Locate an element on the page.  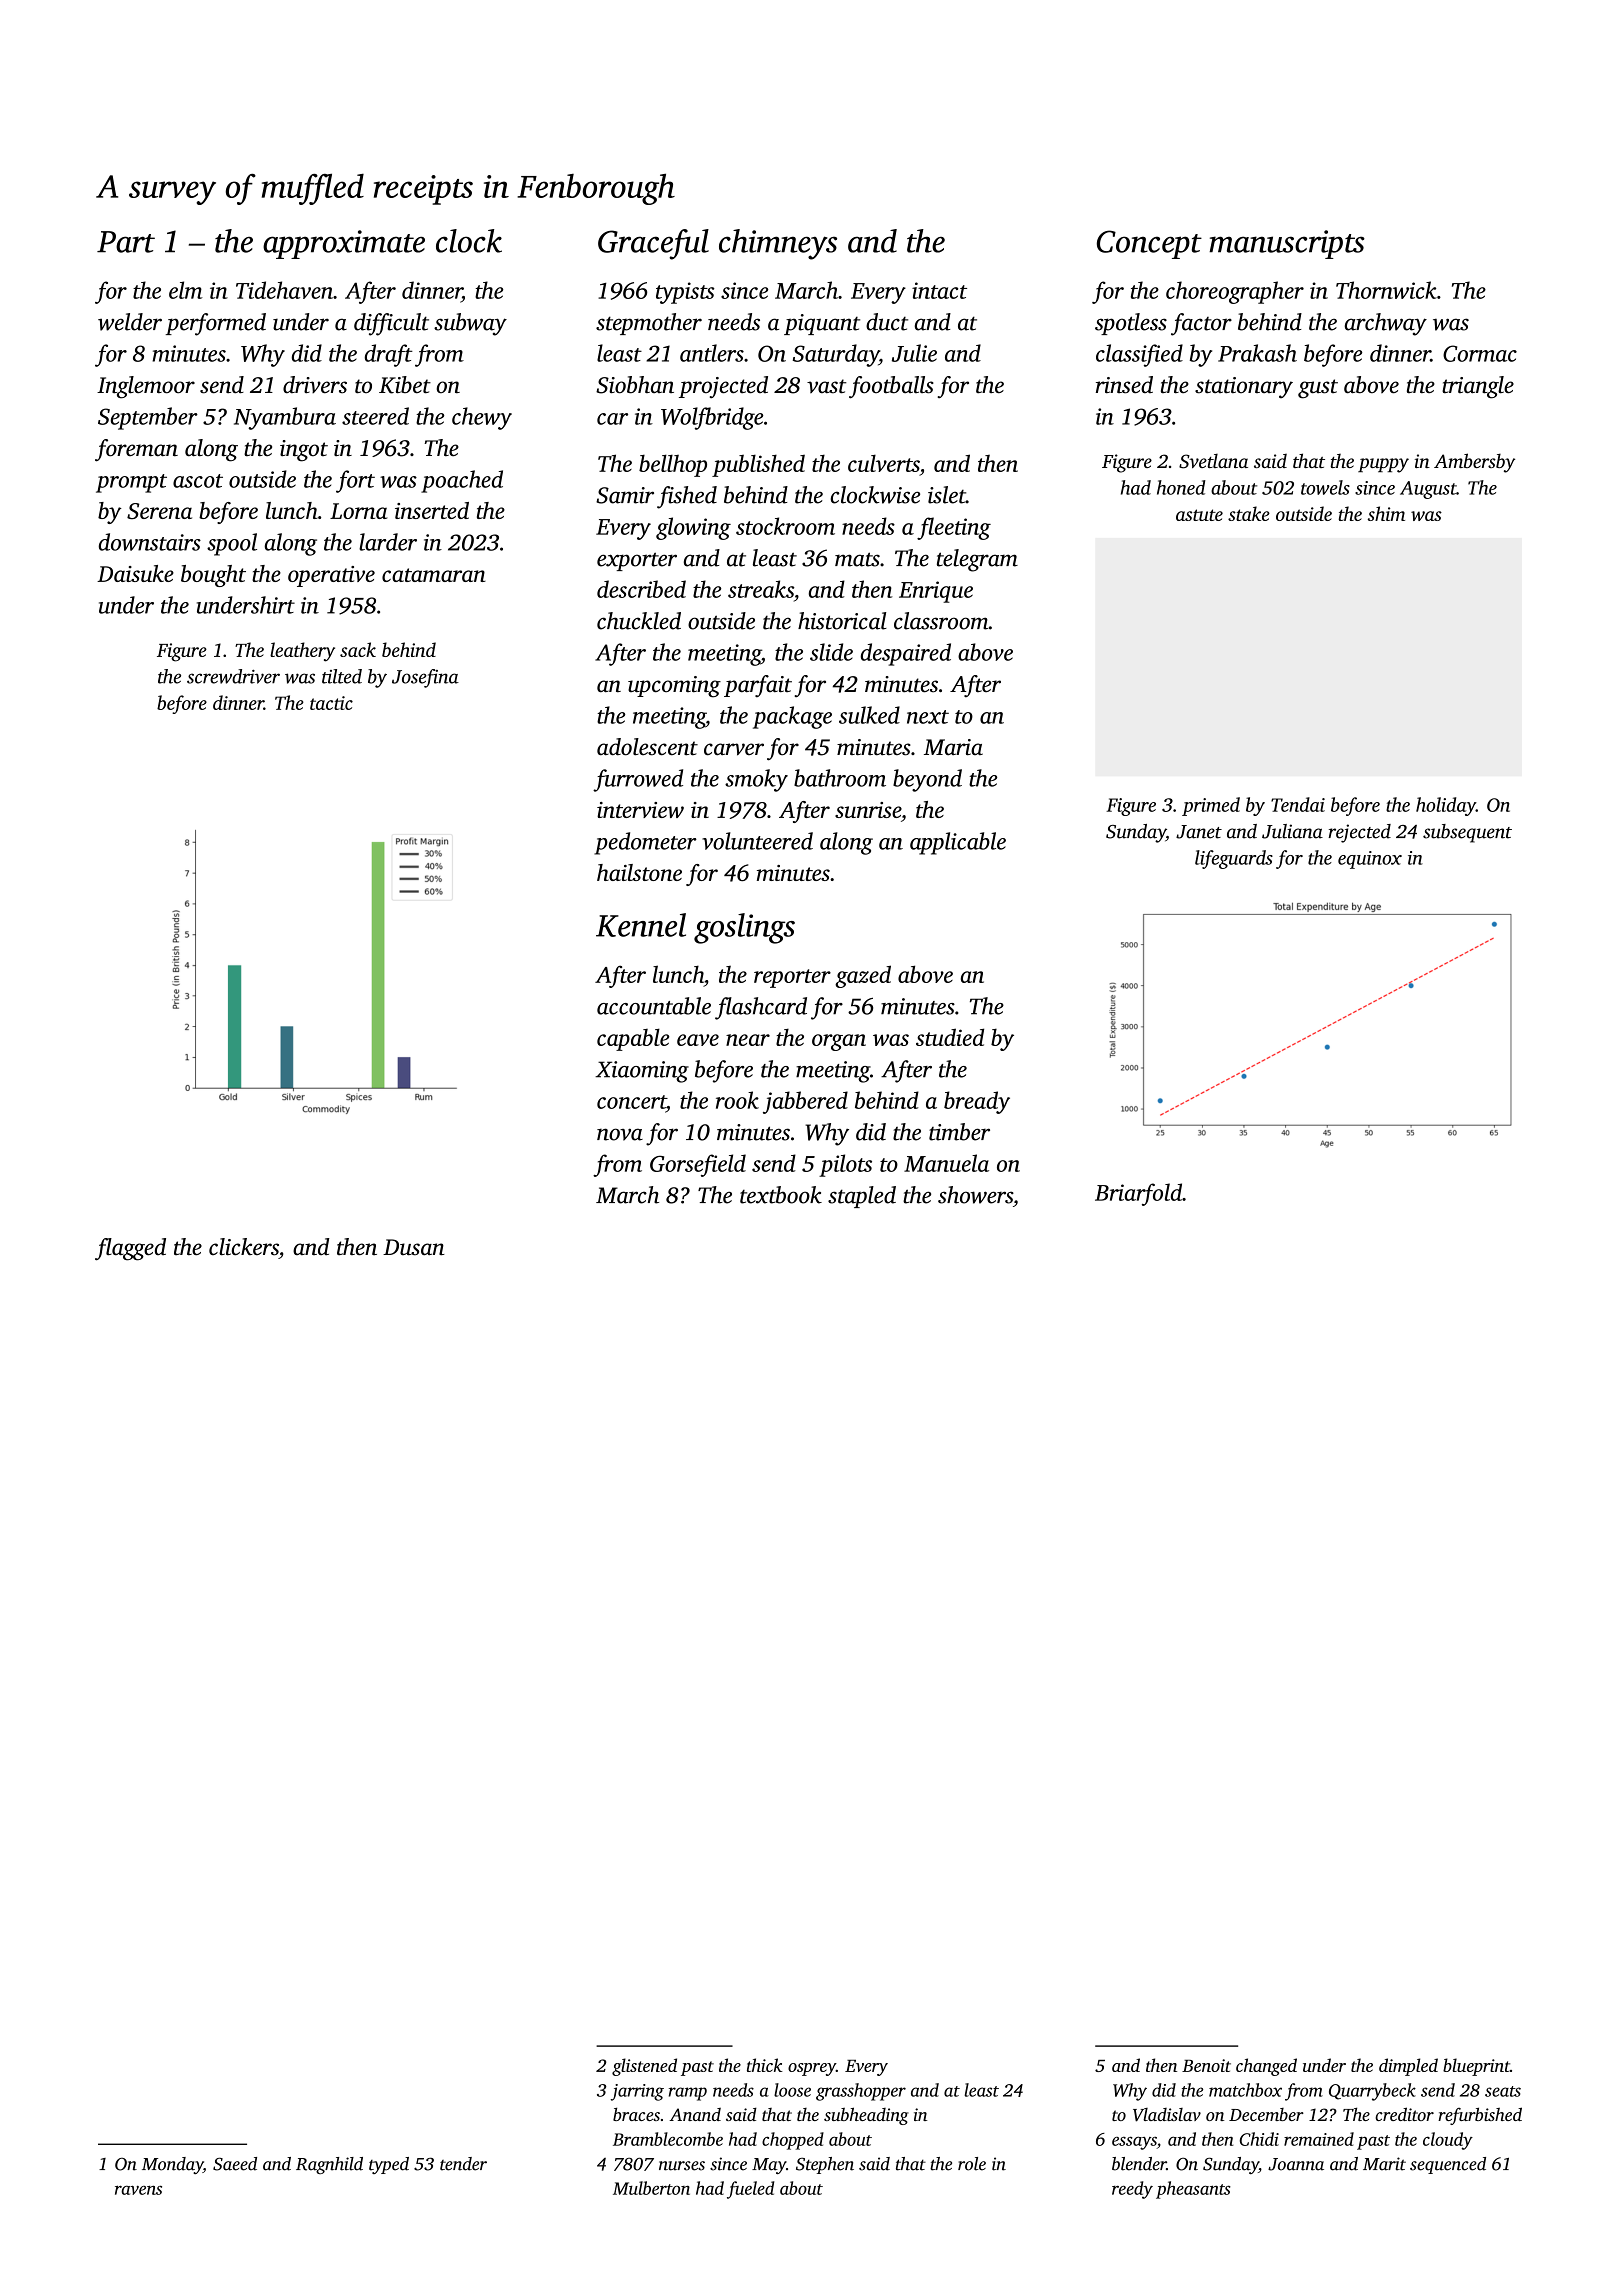
clickers is located at coordinates (244, 1247).
